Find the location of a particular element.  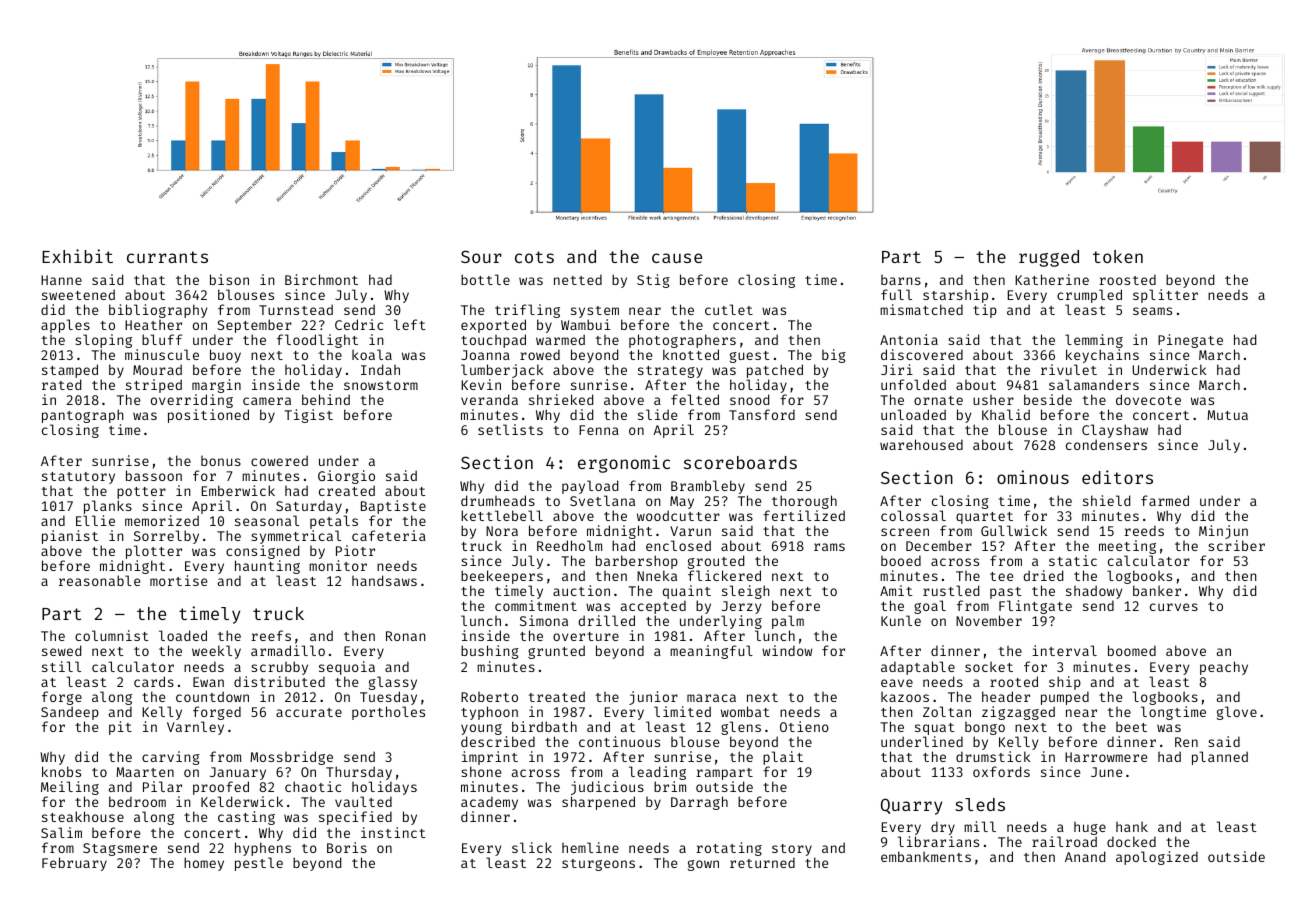

specified is located at coordinates (355, 818).
